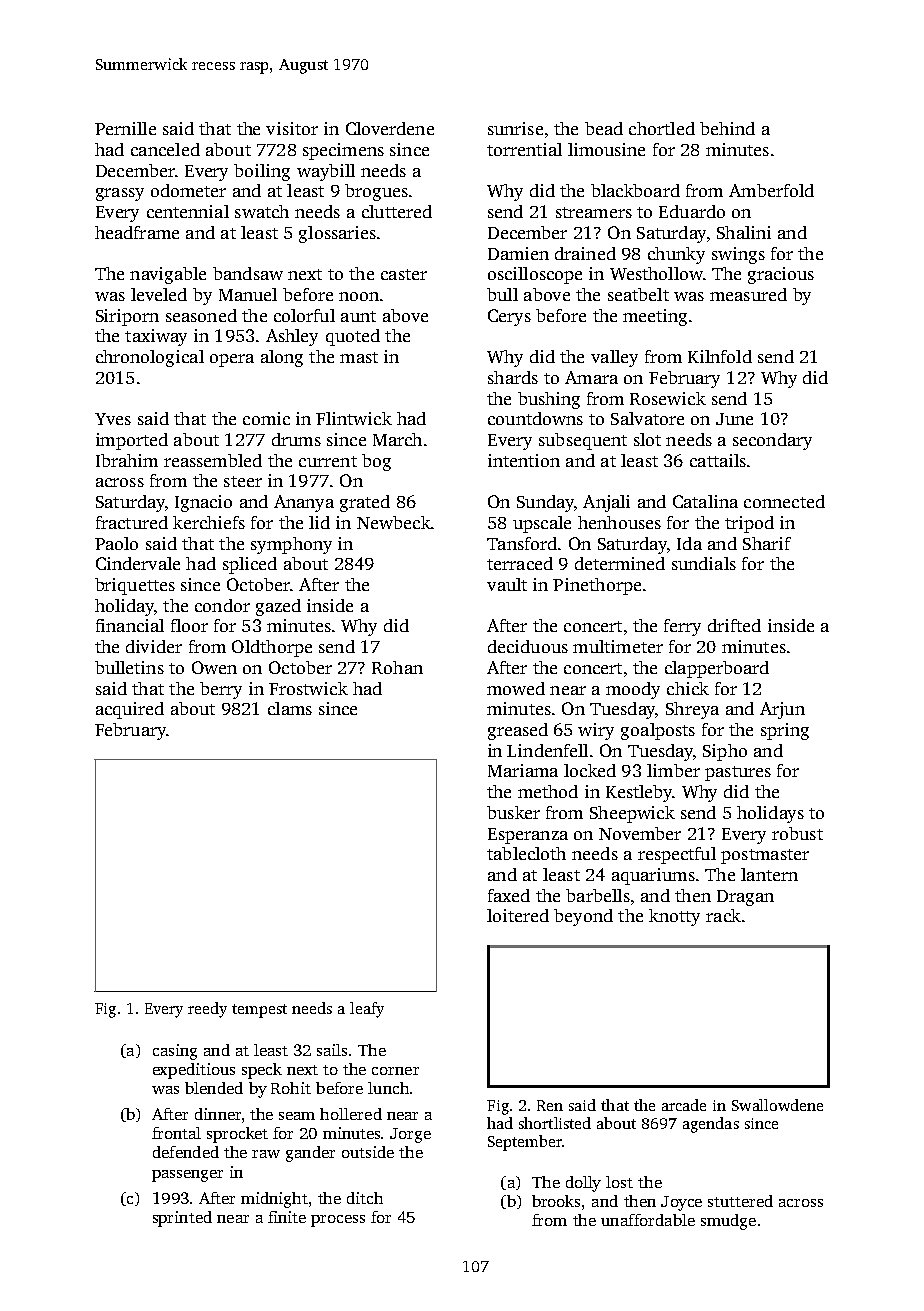  I want to click on visitor, so click(292, 128).
